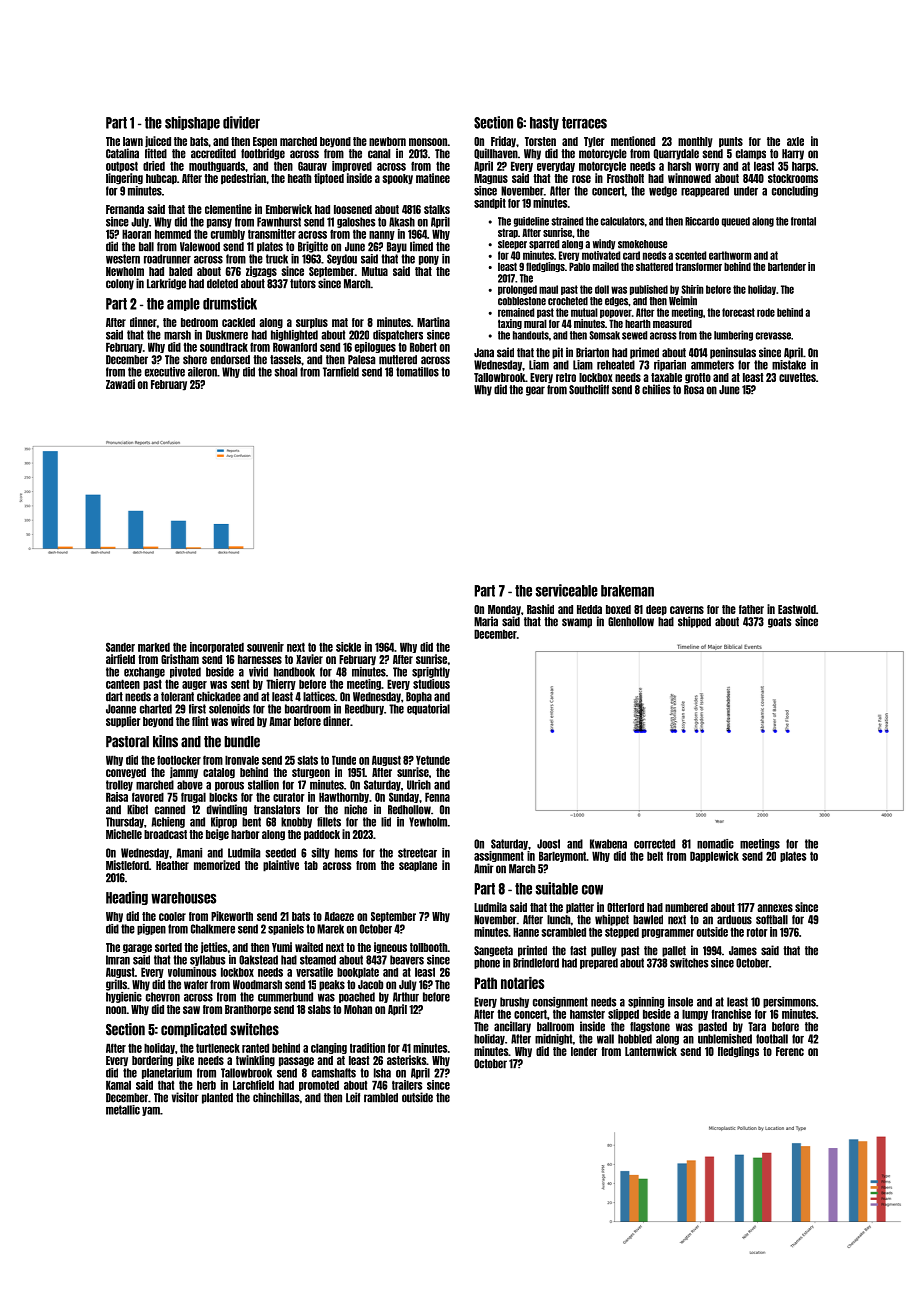 The width and height of the screenshot is (924, 1308). I want to click on chinchillas, so click(276, 1097).
